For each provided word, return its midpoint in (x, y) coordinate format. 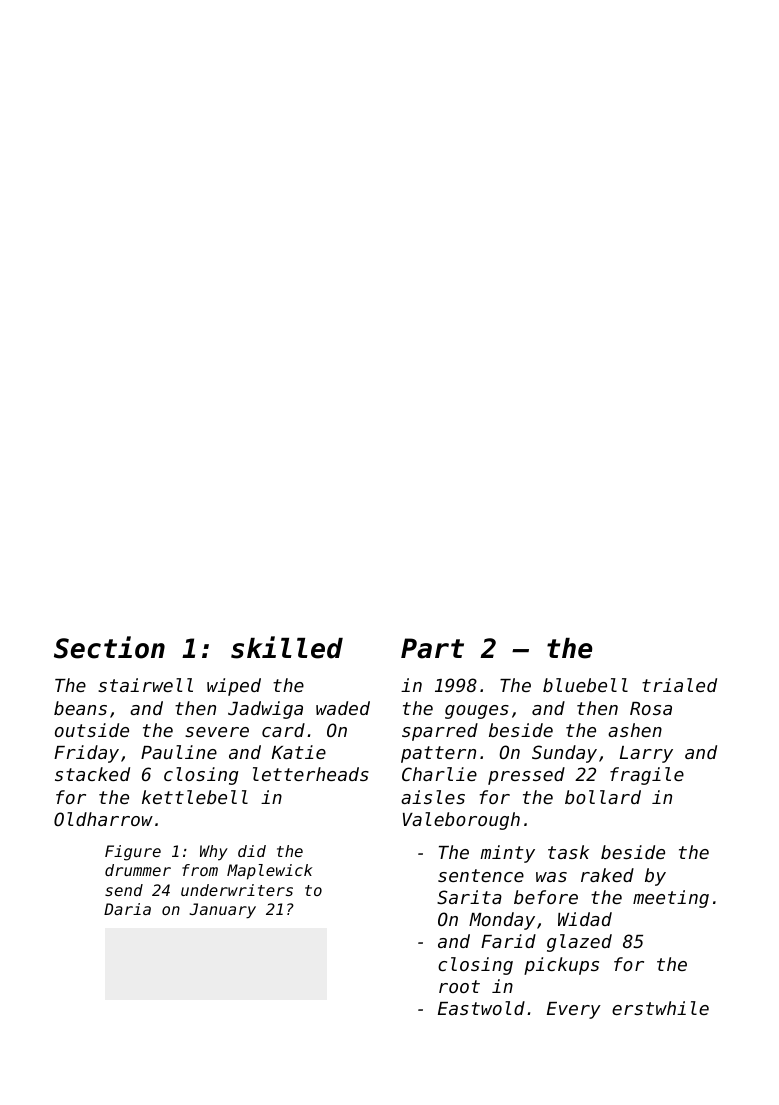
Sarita (469, 897)
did (252, 851)
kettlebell (195, 797)
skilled (287, 647)
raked (607, 875)
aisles (433, 797)
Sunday (564, 754)
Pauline (179, 752)
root (459, 986)
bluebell (585, 685)
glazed (579, 943)
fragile (647, 776)
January (222, 911)
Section (109, 647)
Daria (127, 909)
